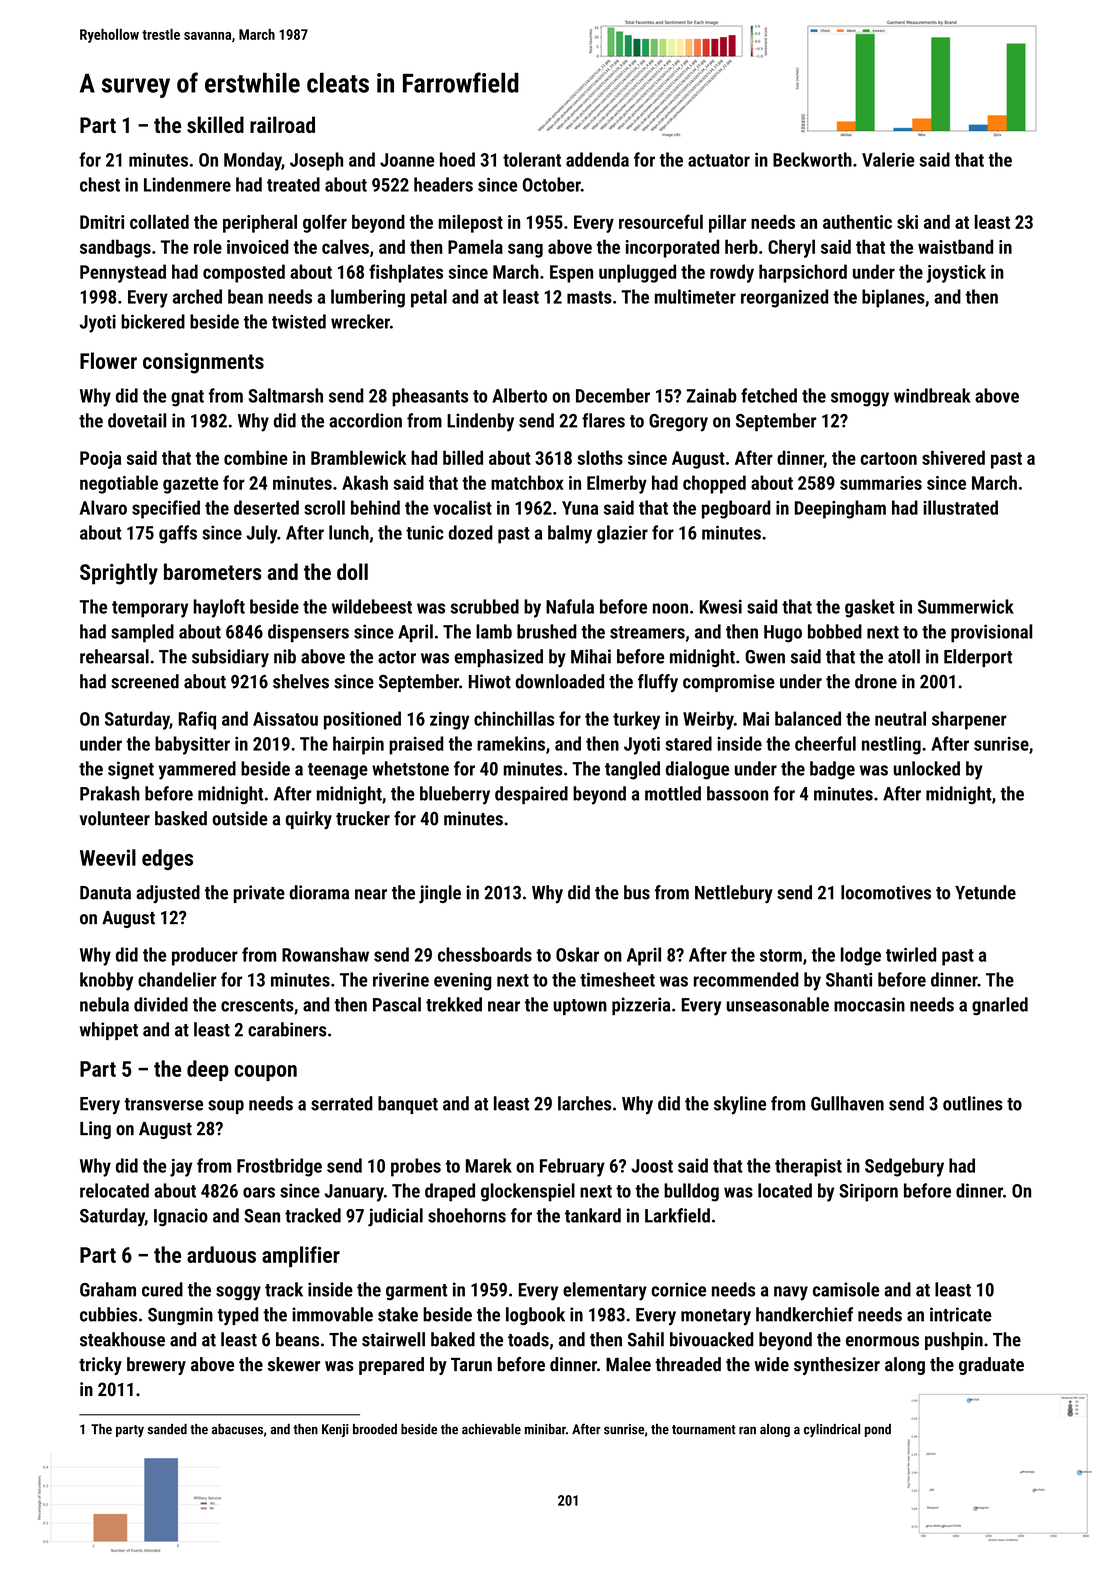 The height and width of the screenshot is (1577, 1115). Describe the element at coordinates (637, 892) in the screenshot. I see `bus` at that location.
